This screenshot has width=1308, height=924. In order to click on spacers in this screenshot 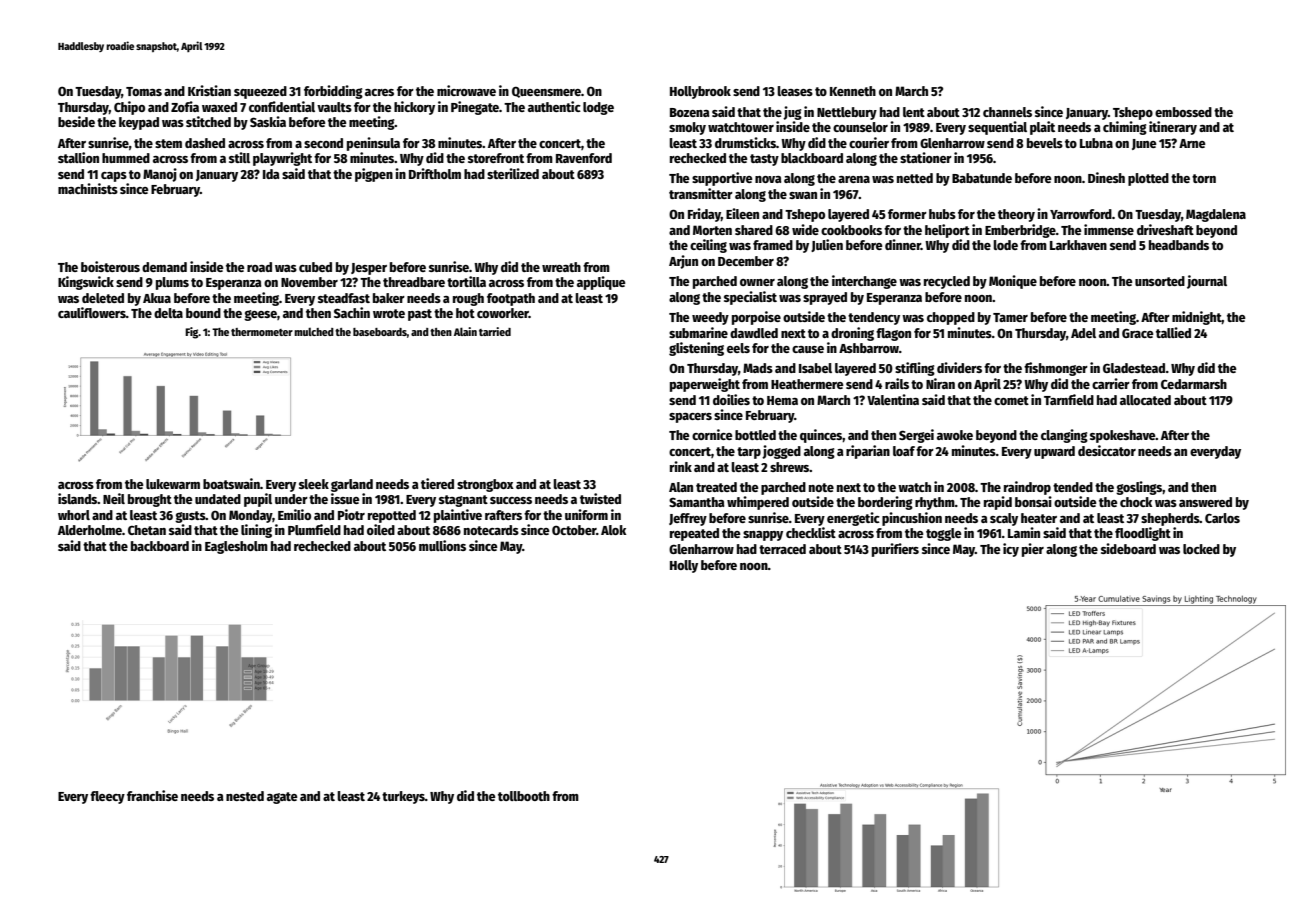, I will do `click(690, 418)`.
